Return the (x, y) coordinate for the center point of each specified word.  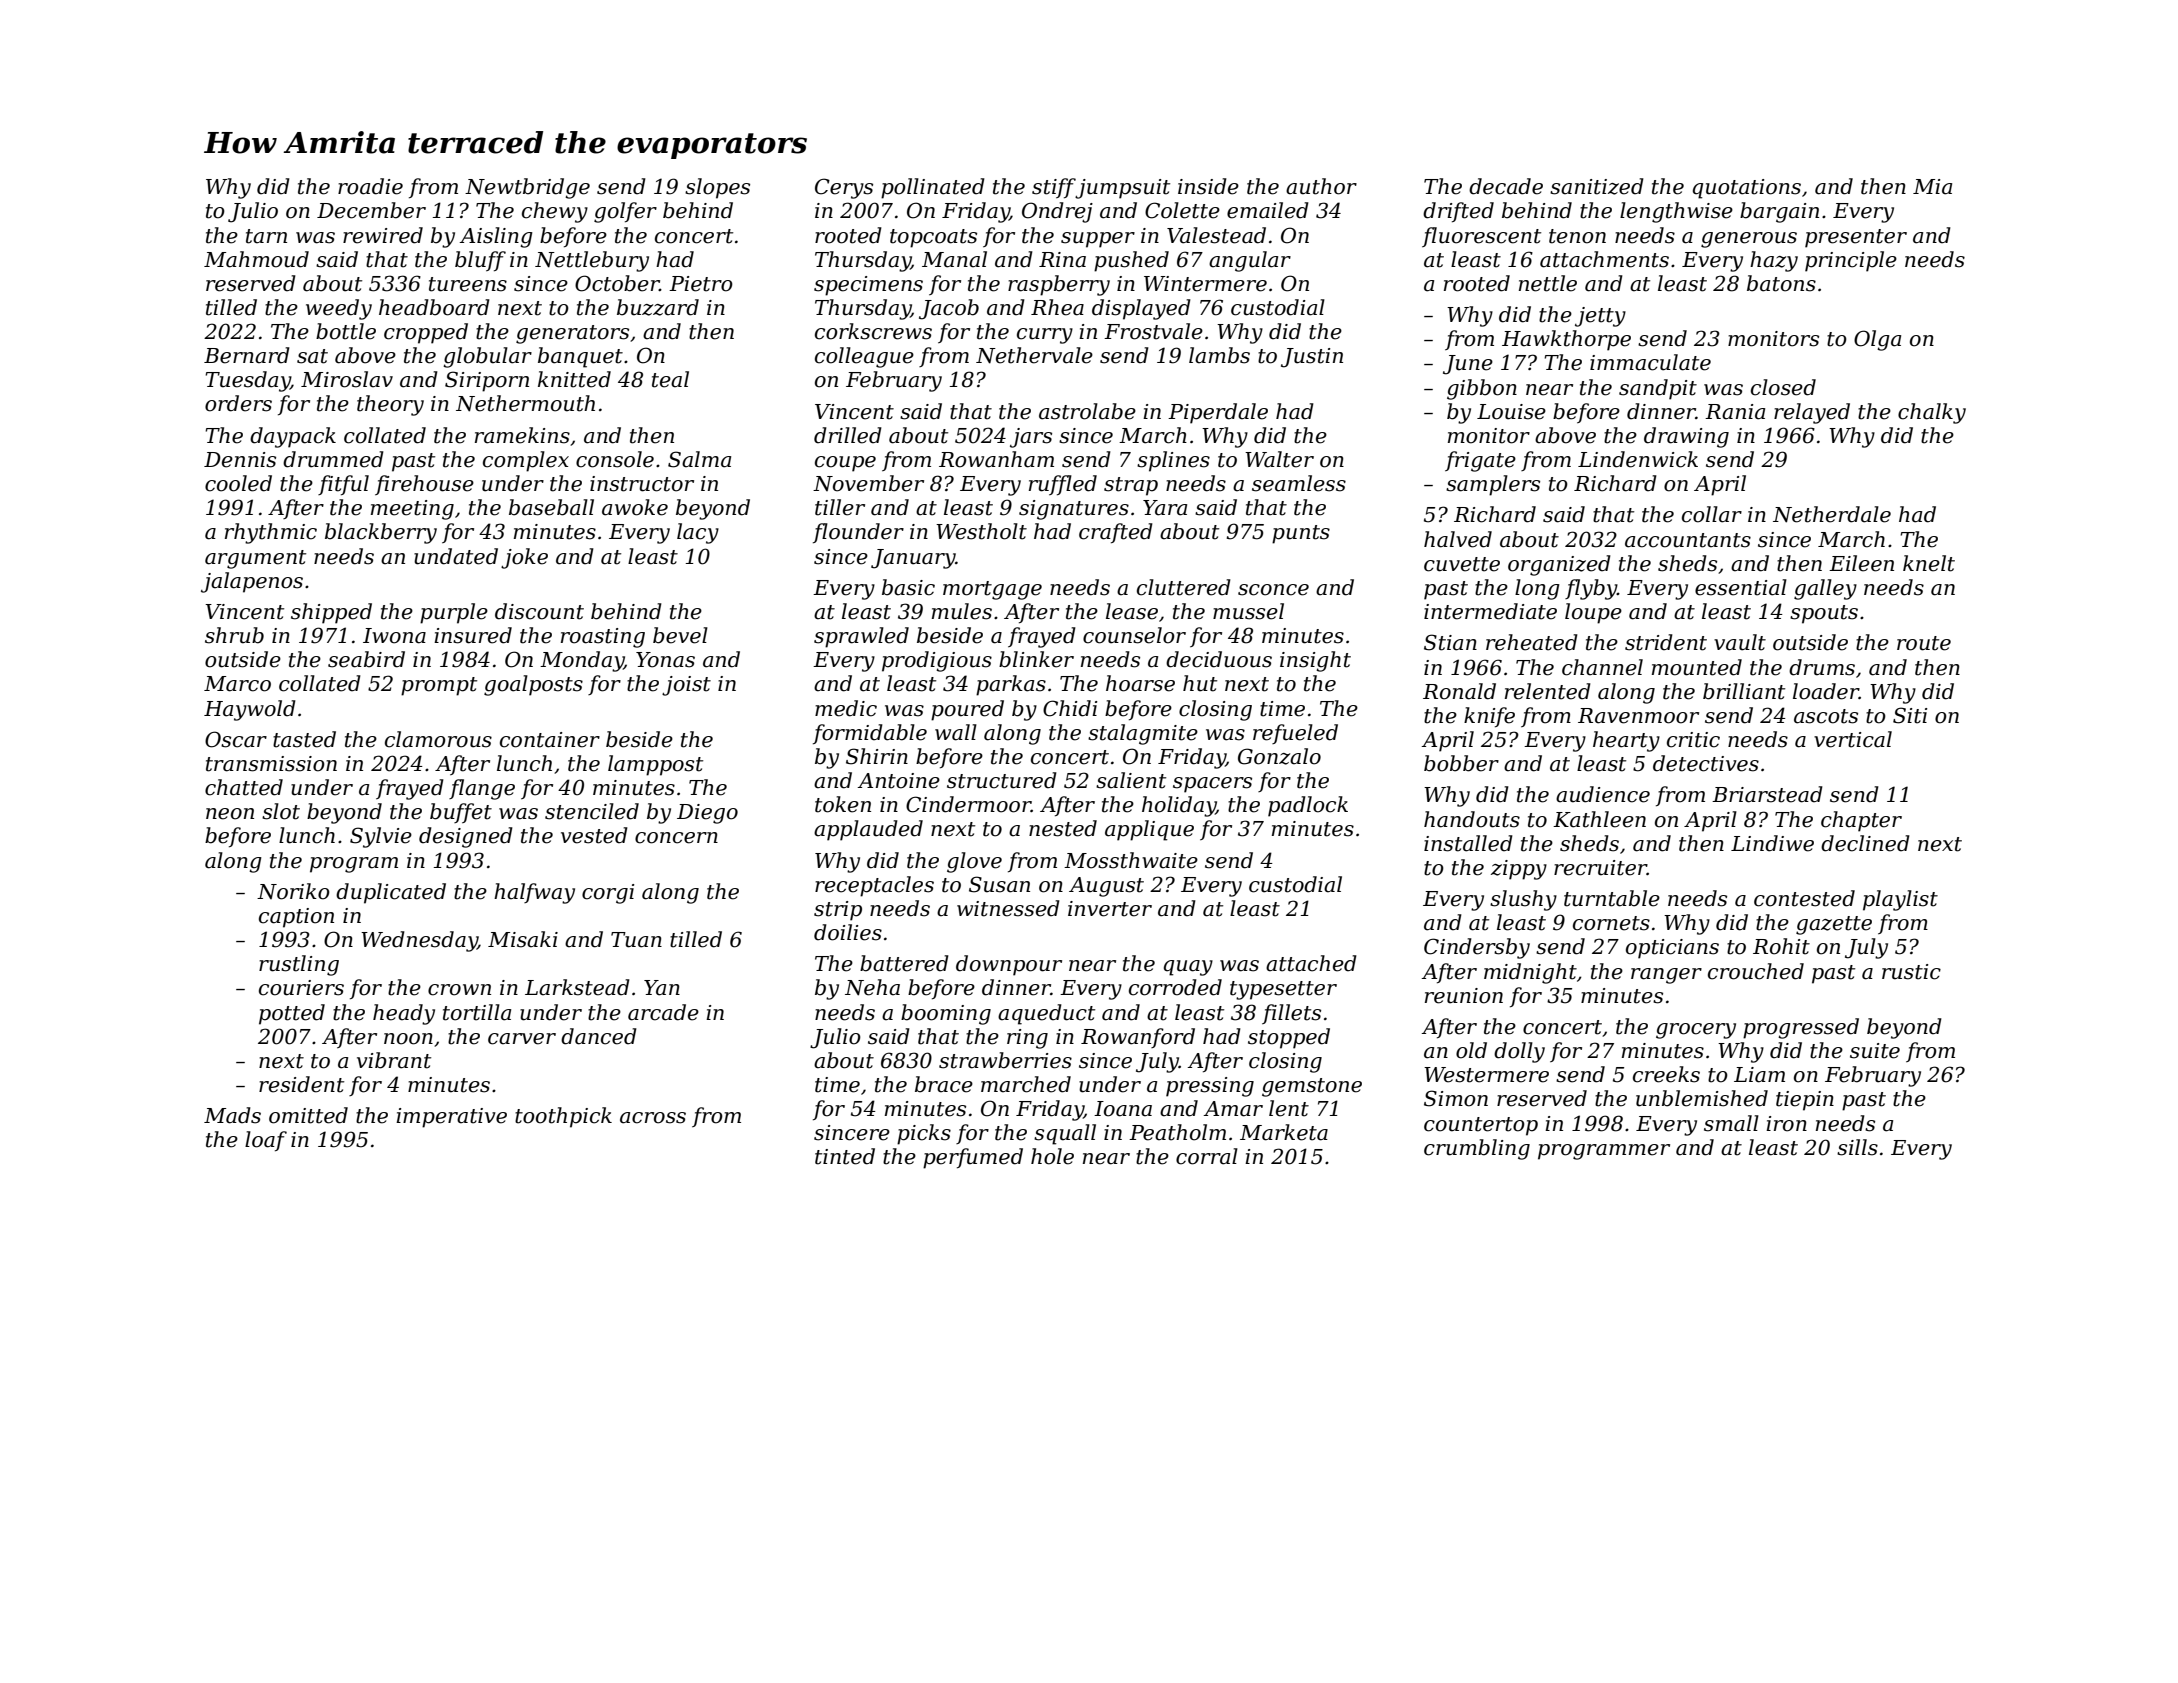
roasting (603, 638)
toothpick (563, 1117)
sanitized (1597, 186)
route (1924, 643)
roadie (370, 186)
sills (1857, 1147)
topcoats (933, 238)
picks (924, 1134)
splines (1173, 461)
